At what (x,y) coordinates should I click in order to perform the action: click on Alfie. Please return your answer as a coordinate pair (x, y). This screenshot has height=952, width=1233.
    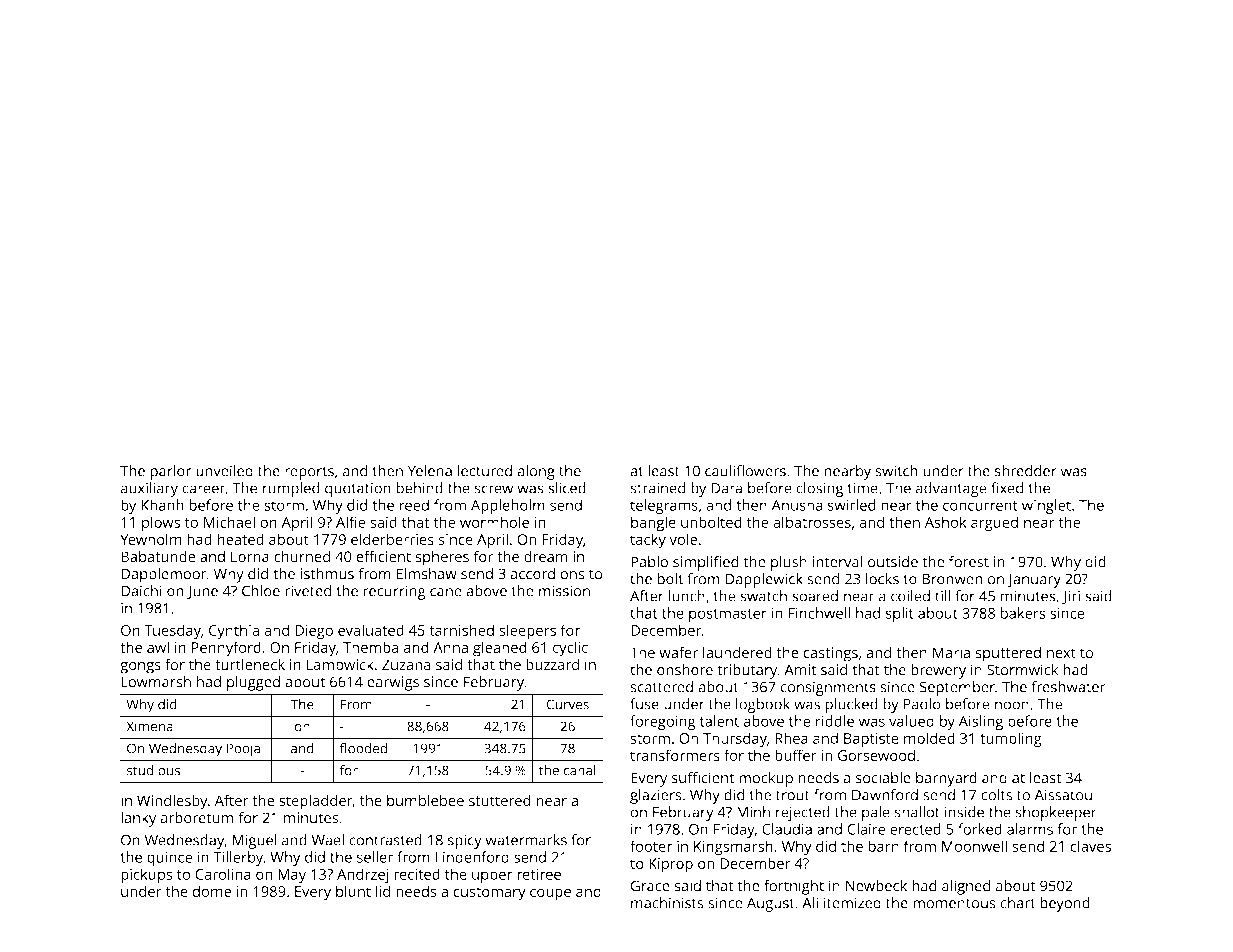
    Looking at the image, I should click on (351, 522).
